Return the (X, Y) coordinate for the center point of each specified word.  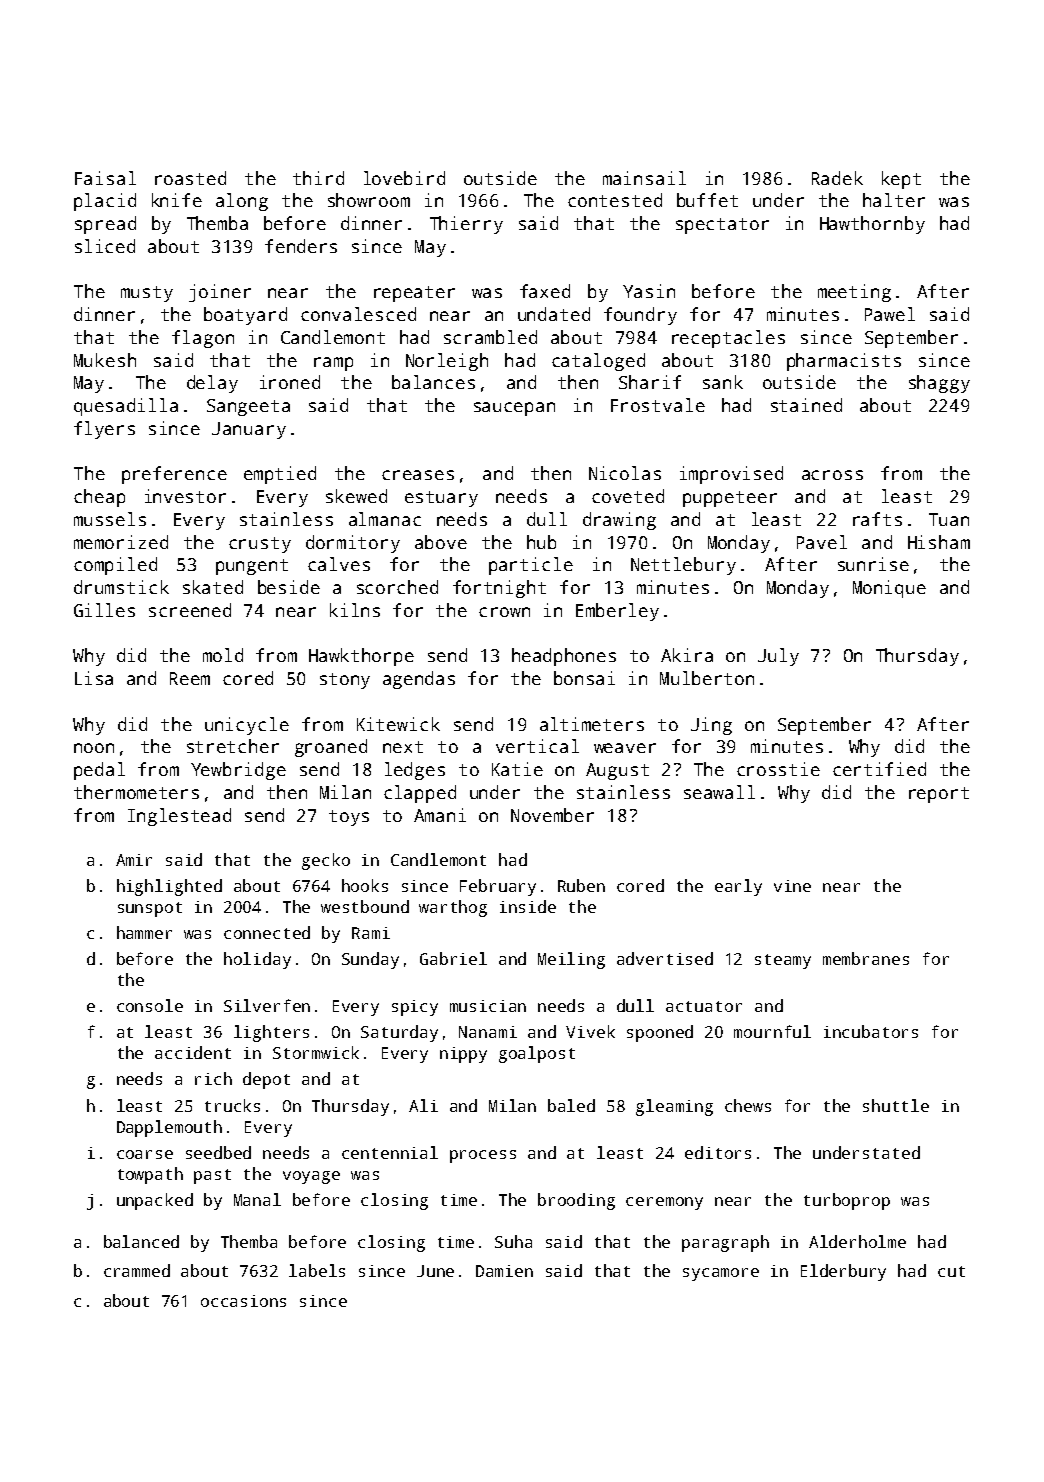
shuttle (896, 1105)
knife (177, 200)
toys (349, 818)
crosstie (778, 769)
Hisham (939, 542)
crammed (137, 1270)
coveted (628, 496)
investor (185, 496)
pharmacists (844, 362)
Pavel (822, 542)
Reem (190, 678)
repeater (414, 294)
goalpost (537, 1054)
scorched (397, 587)
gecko (326, 861)
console (150, 1005)
